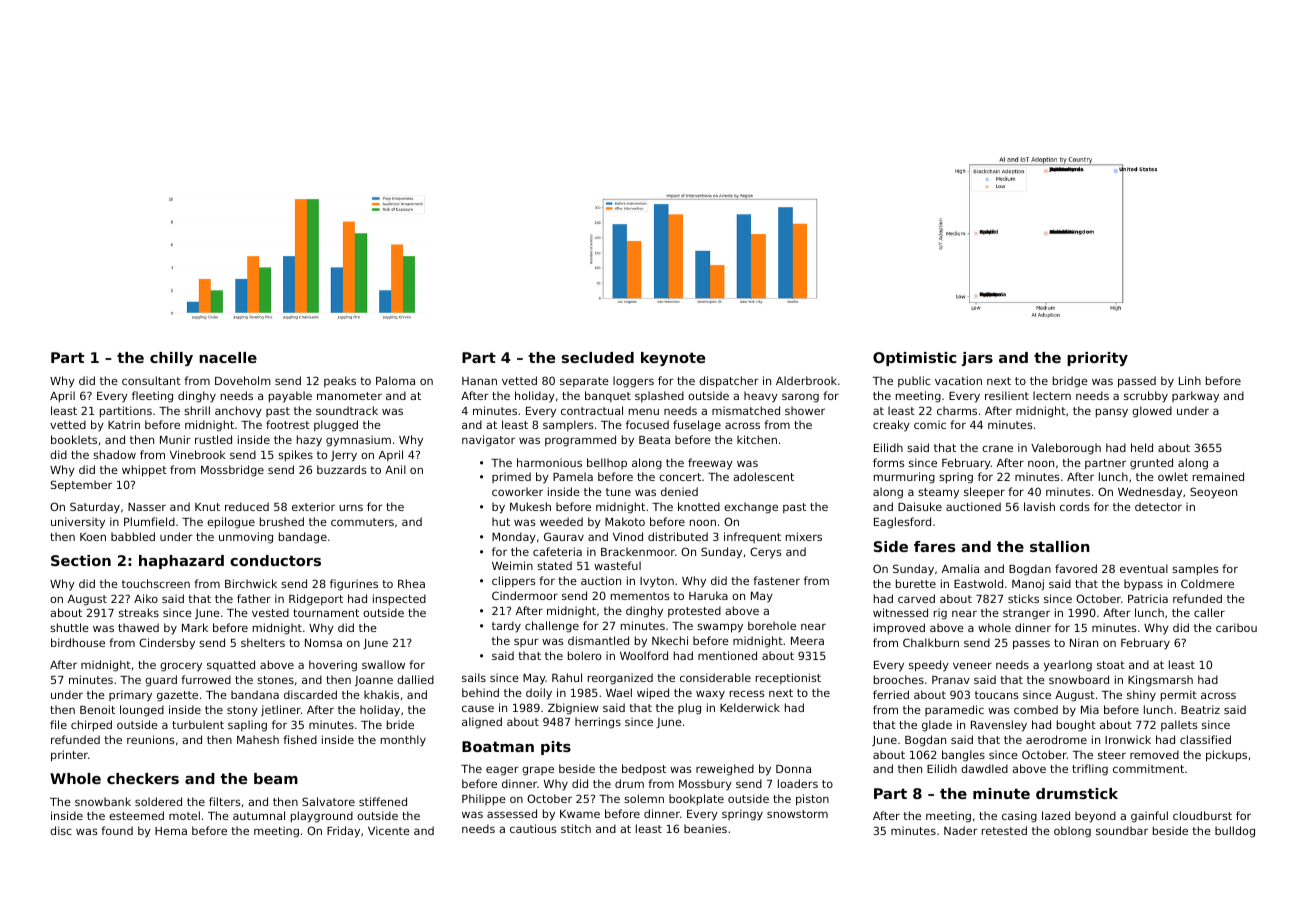  I want to click on cause, so click(478, 708).
